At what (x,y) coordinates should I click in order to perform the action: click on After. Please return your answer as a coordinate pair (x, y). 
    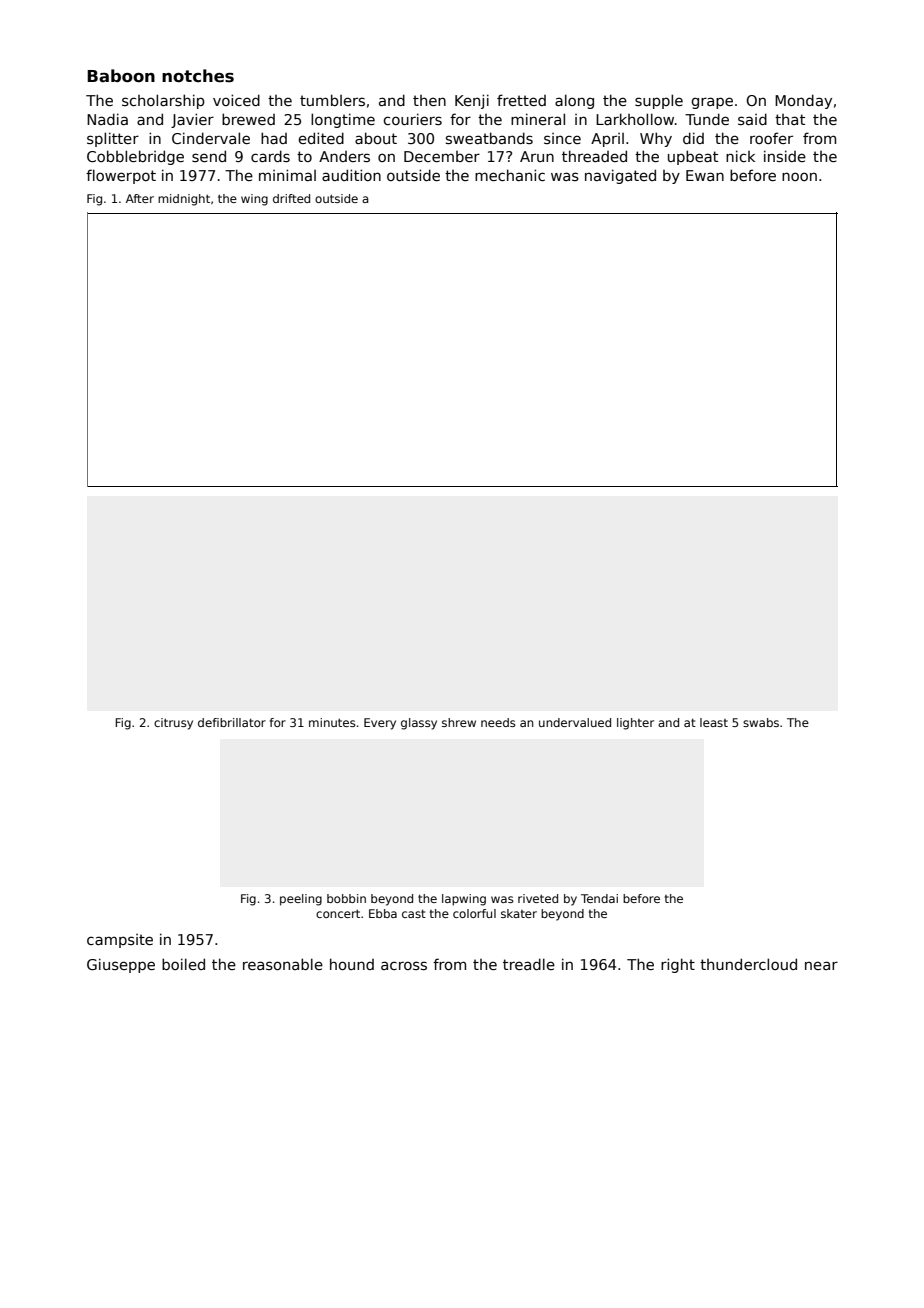
    Looking at the image, I should click on (140, 198).
